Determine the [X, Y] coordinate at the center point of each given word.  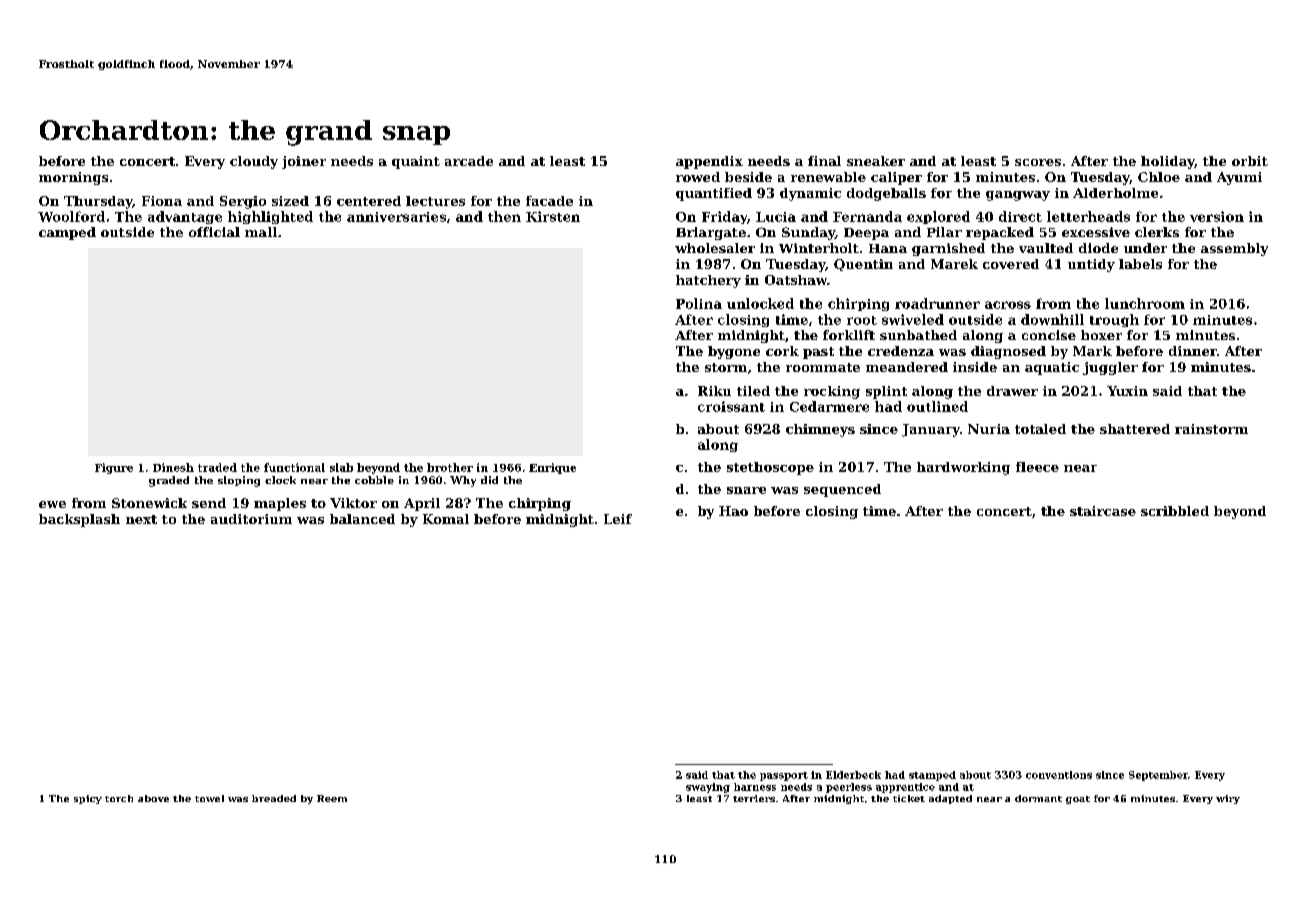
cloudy [254, 162]
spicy [88, 799]
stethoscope [770, 468]
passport [784, 776]
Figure [114, 468]
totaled [1040, 429]
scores [1038, 162]
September [1158, 776]
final [824, 161]
